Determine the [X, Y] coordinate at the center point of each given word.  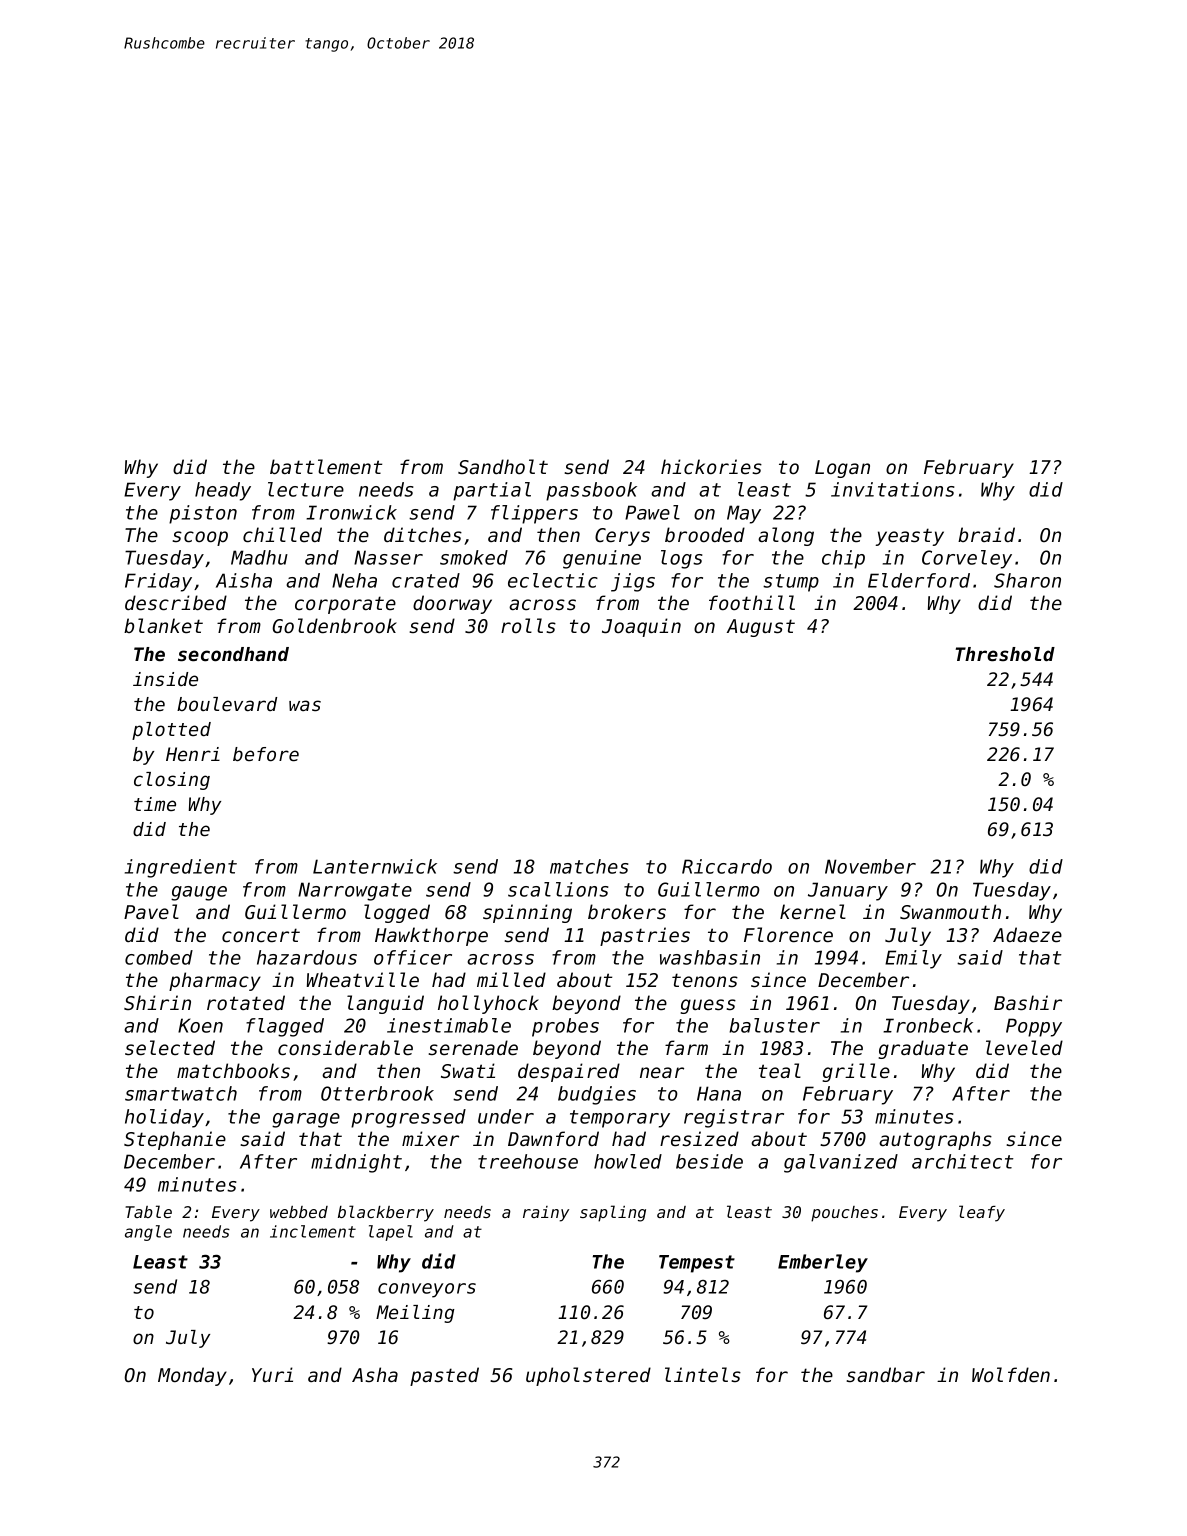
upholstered [588, 1376]
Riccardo [727, 866]
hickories [711, 466]
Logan [842, 469]
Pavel [151, 911]
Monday [192, 1376]
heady [223, 491]
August [761, 628]
